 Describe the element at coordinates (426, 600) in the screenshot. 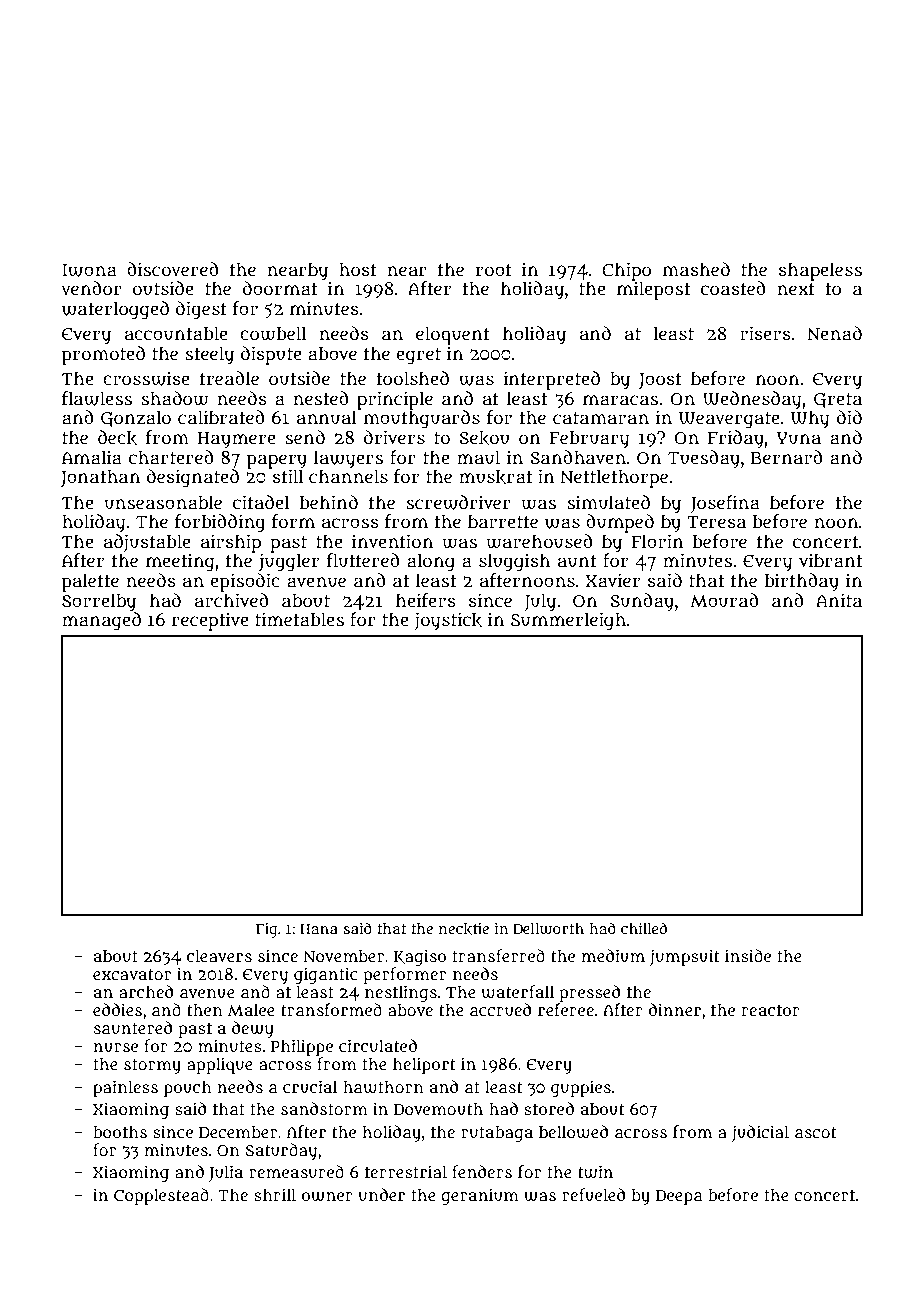

I see `heifers` at that location.
